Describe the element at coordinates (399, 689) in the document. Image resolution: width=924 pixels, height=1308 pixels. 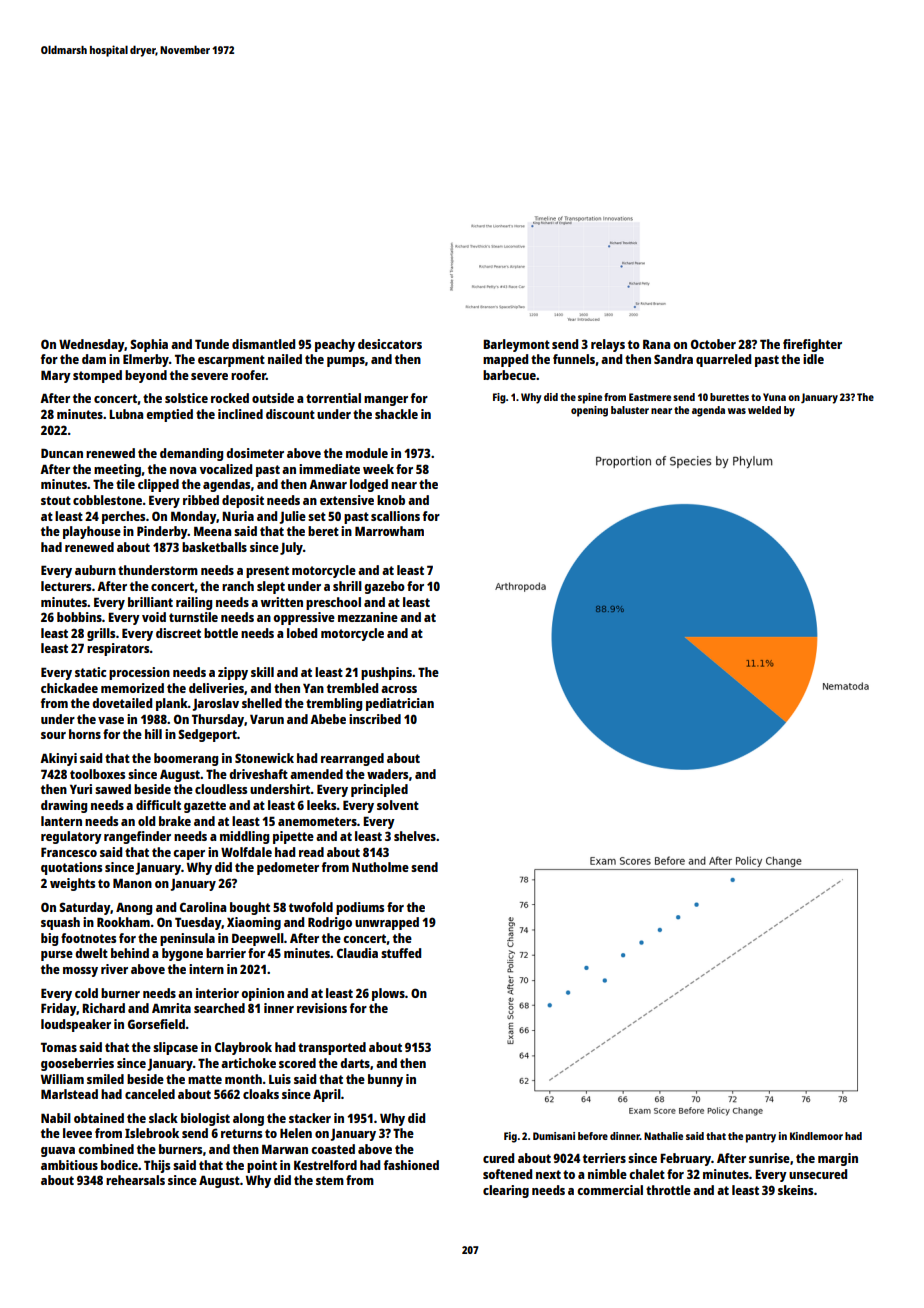
I see `across` at that location.
